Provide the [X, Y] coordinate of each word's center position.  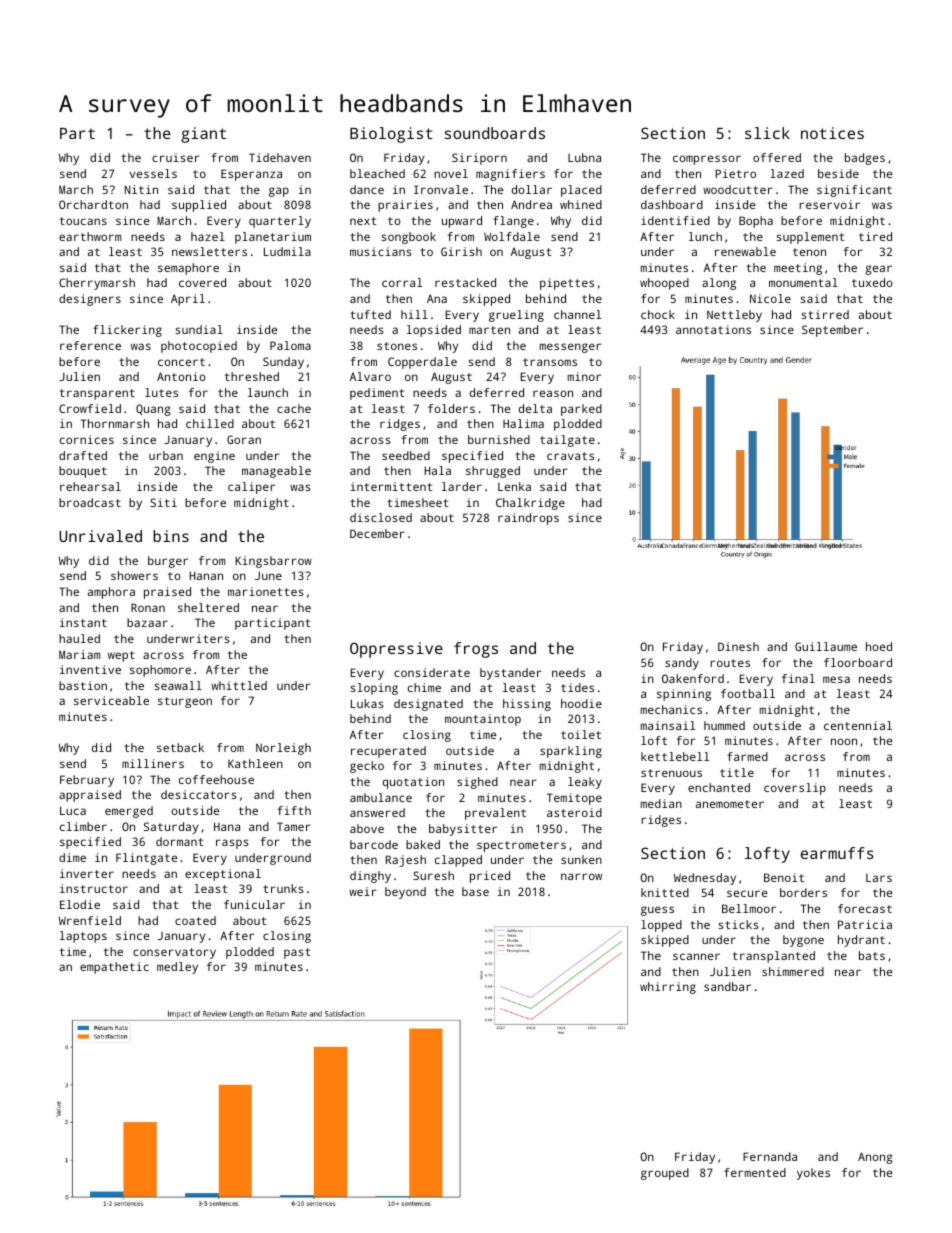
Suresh [433, 875]
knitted [665, 892]
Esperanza [251, 175]
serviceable [111, 700]
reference [90, 345]
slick [767, 133]
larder [462, 486]
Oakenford [693, 678]
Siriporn [479, 159]
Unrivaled [100, 536]
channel [577, 314]
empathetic [114, 968]
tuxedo [872, 282]
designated [428, 705]
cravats [570, 456]
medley [177, 968]
